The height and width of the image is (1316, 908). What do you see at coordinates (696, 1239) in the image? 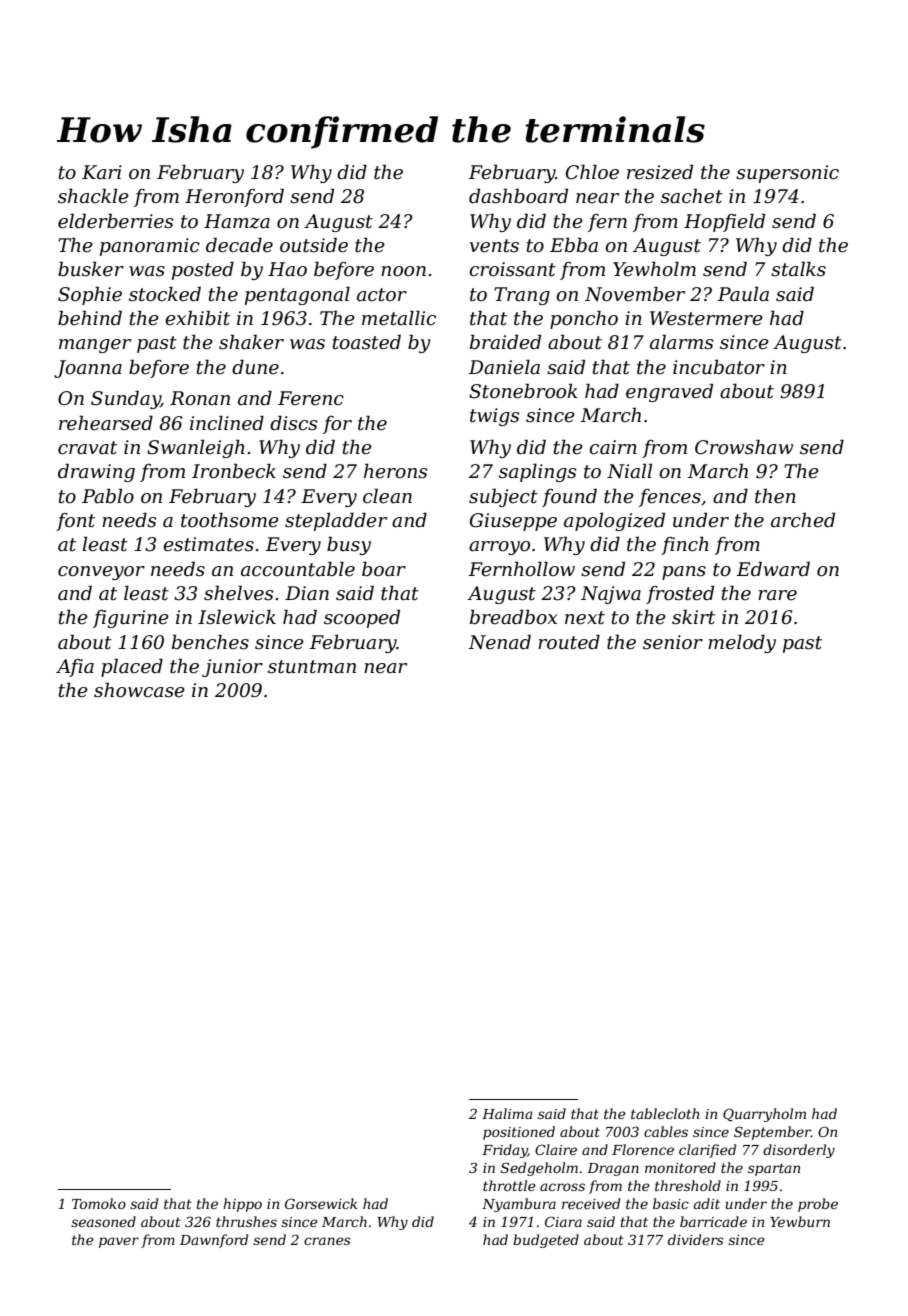
I see `dividers` at bounding box center [696, 1239].
